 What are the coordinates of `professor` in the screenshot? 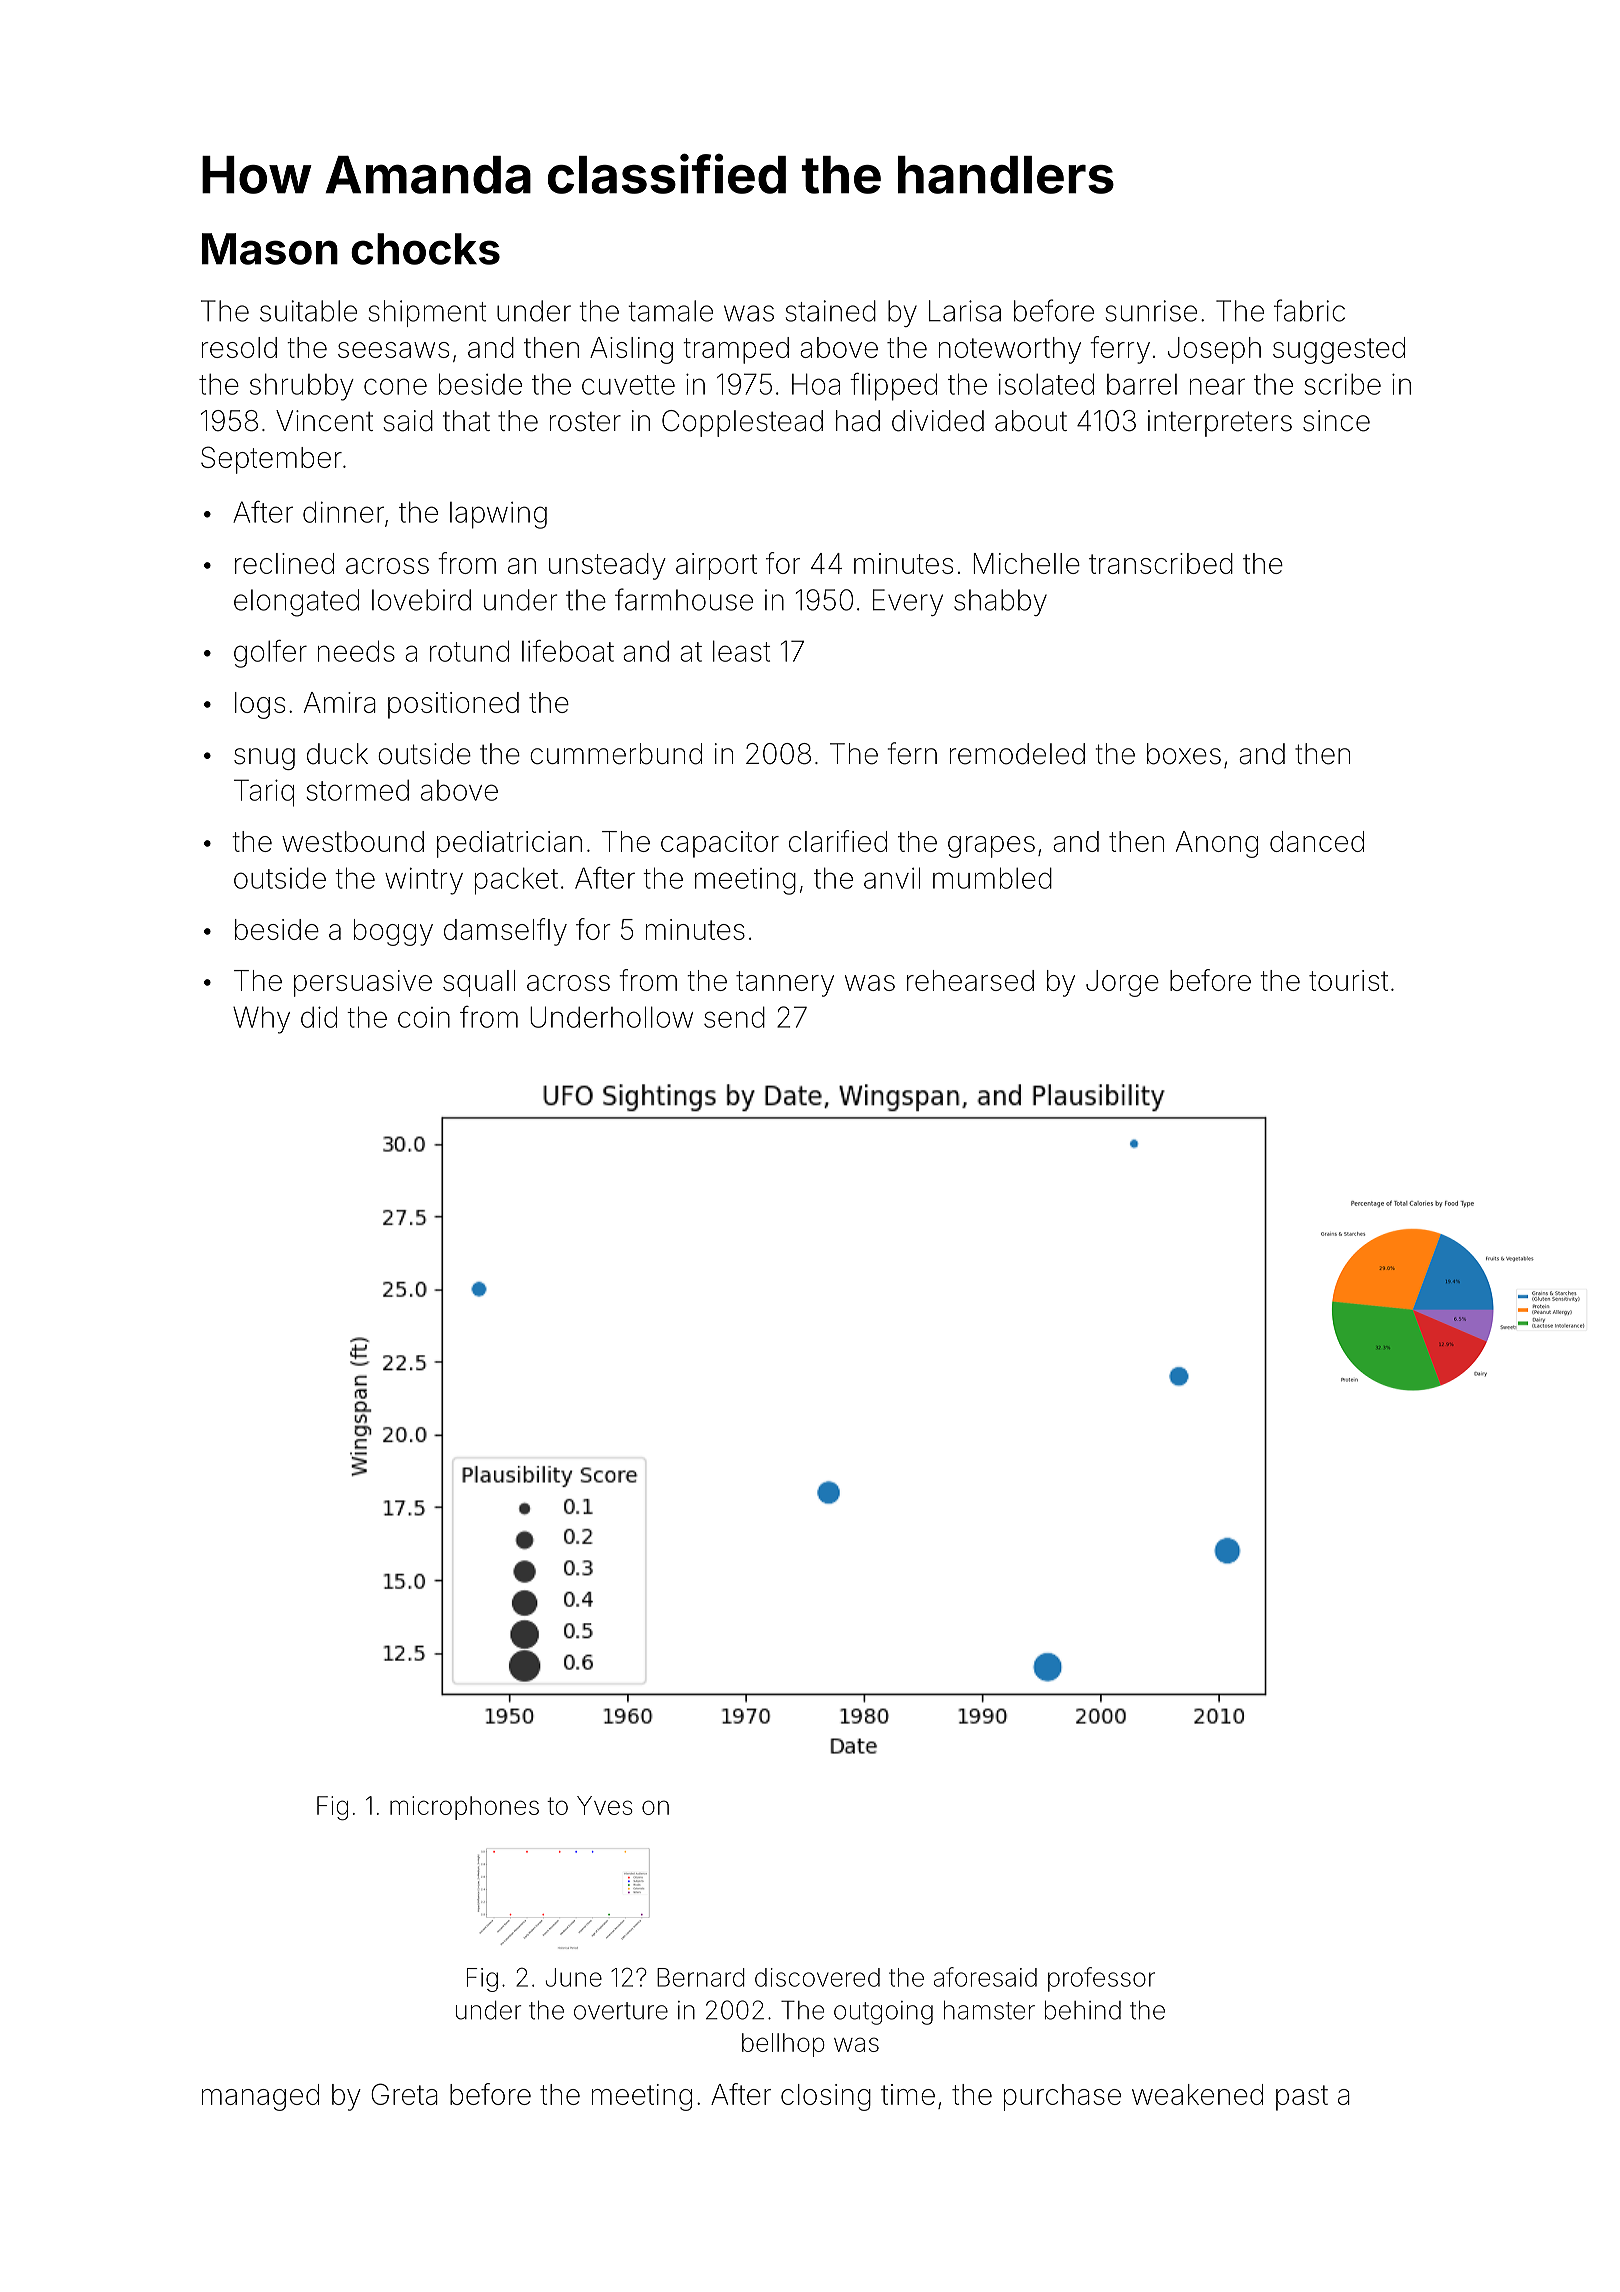 It's located at (1101, 1979).
